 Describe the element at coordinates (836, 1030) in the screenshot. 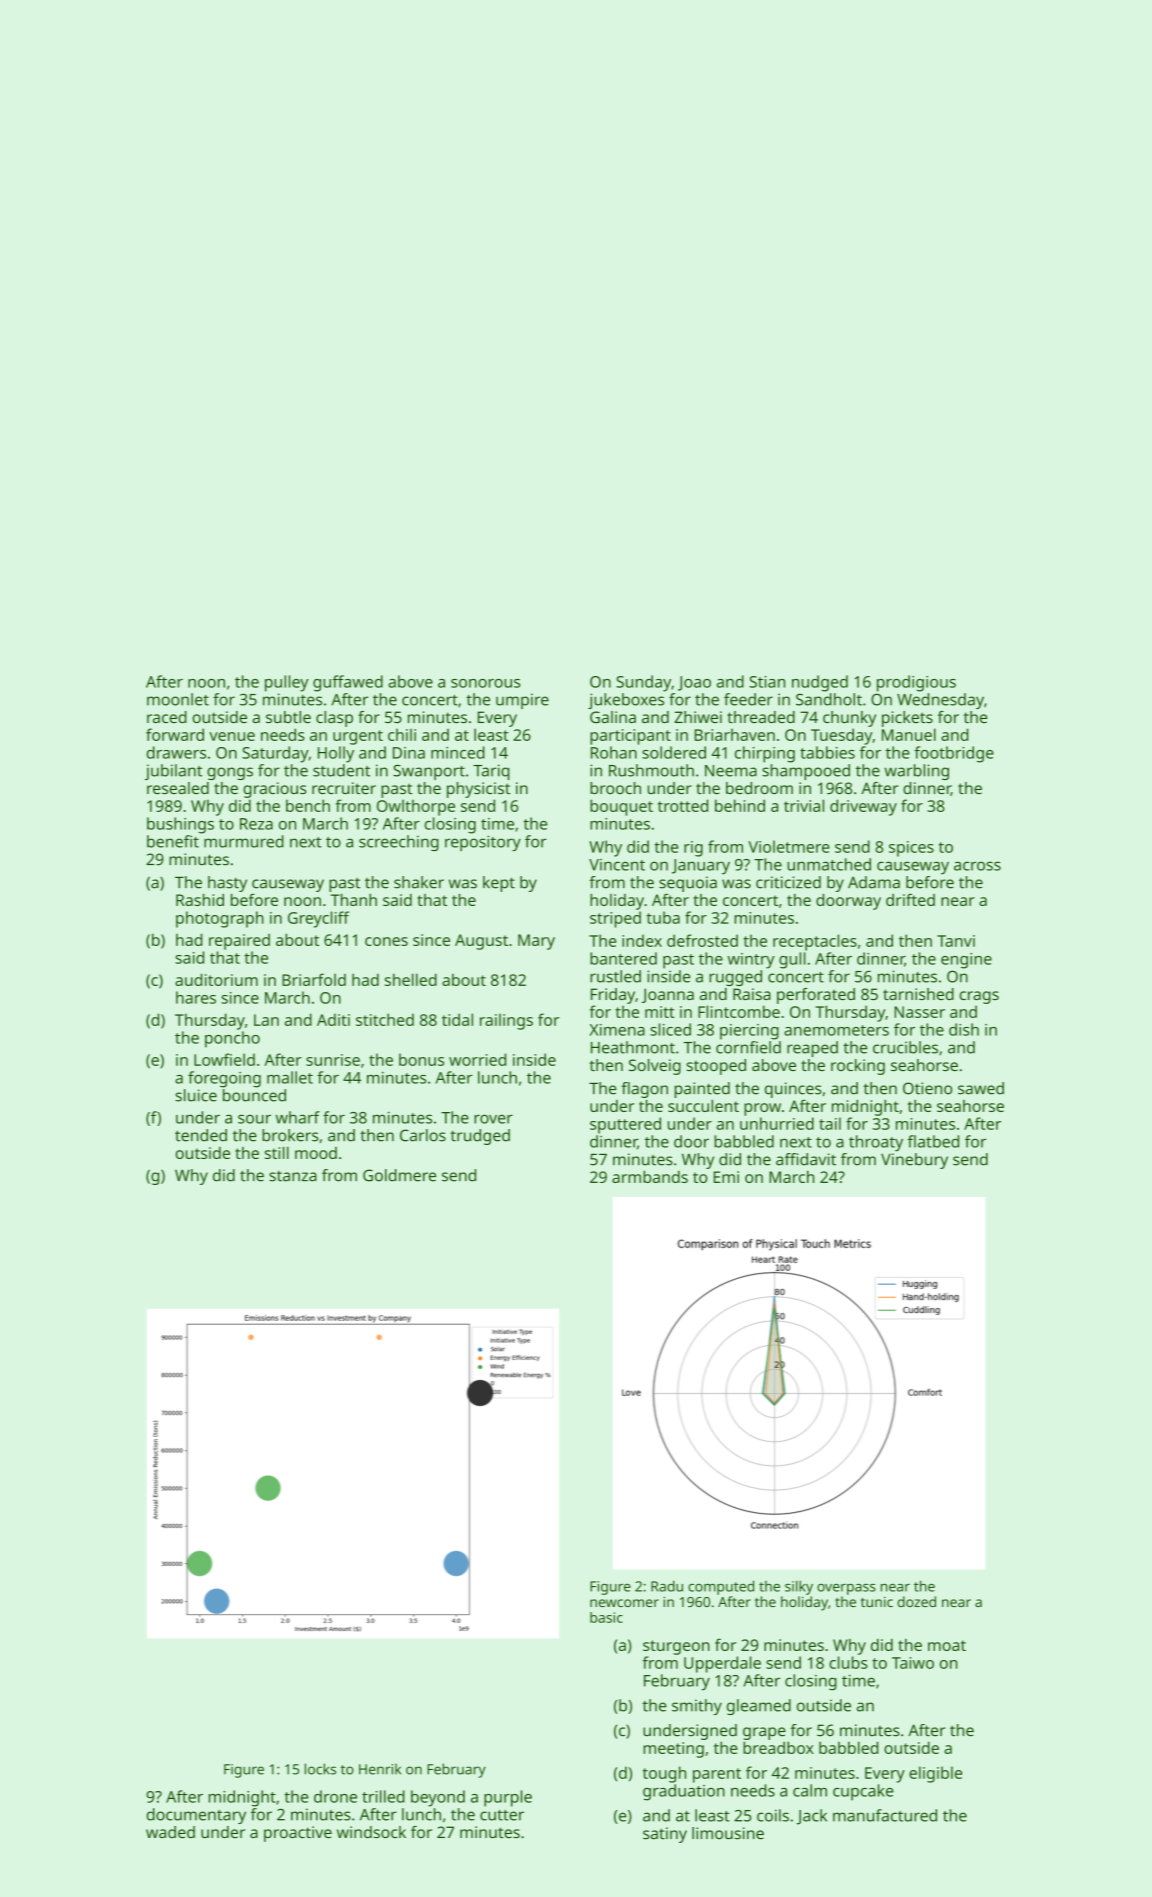

I see `anemometers` at that location.
